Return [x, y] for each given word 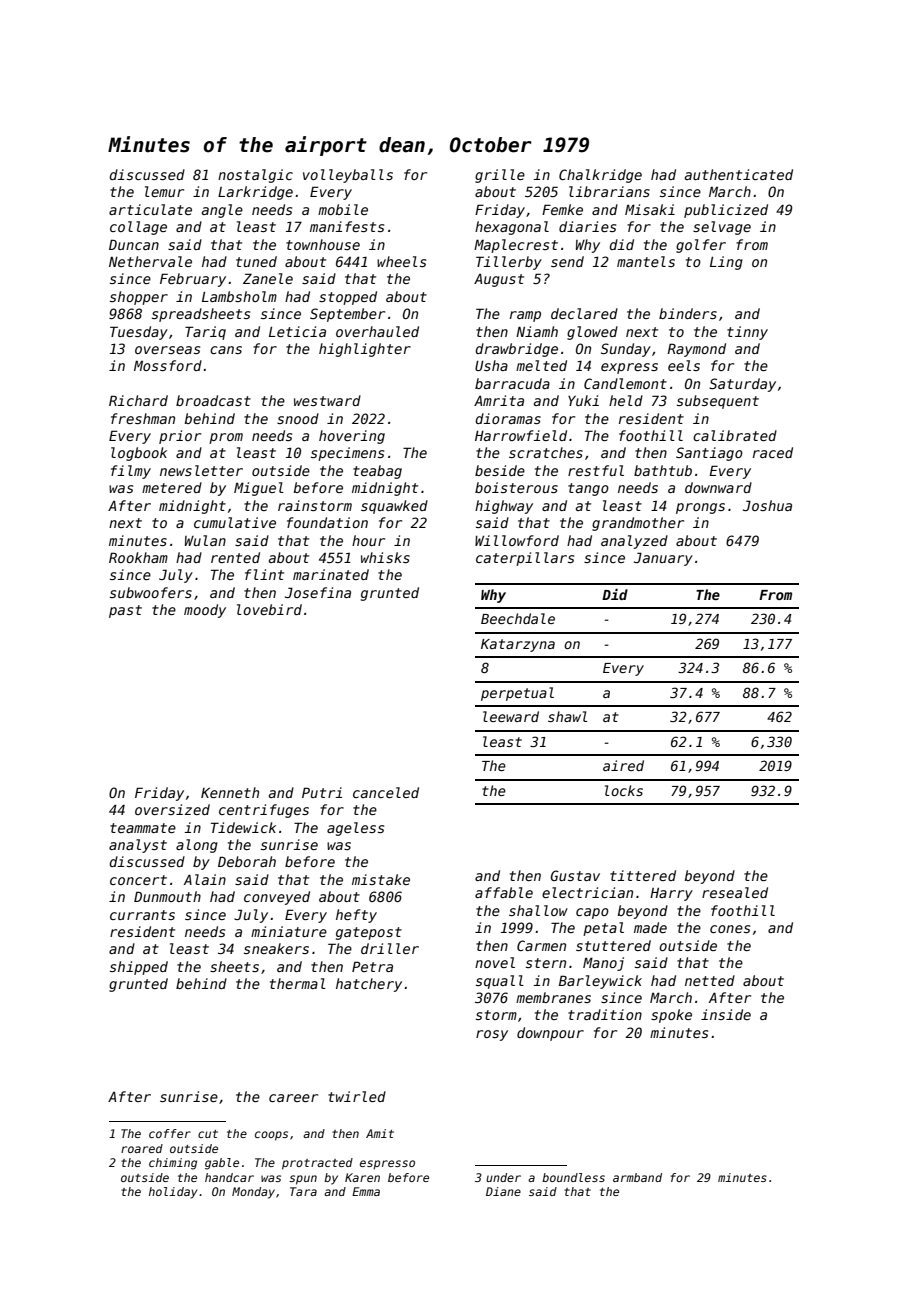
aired [623, 765]
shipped [139, 968]
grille [500, 176]
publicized [726, 211]
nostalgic [255, 176]
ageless [355, 829]
